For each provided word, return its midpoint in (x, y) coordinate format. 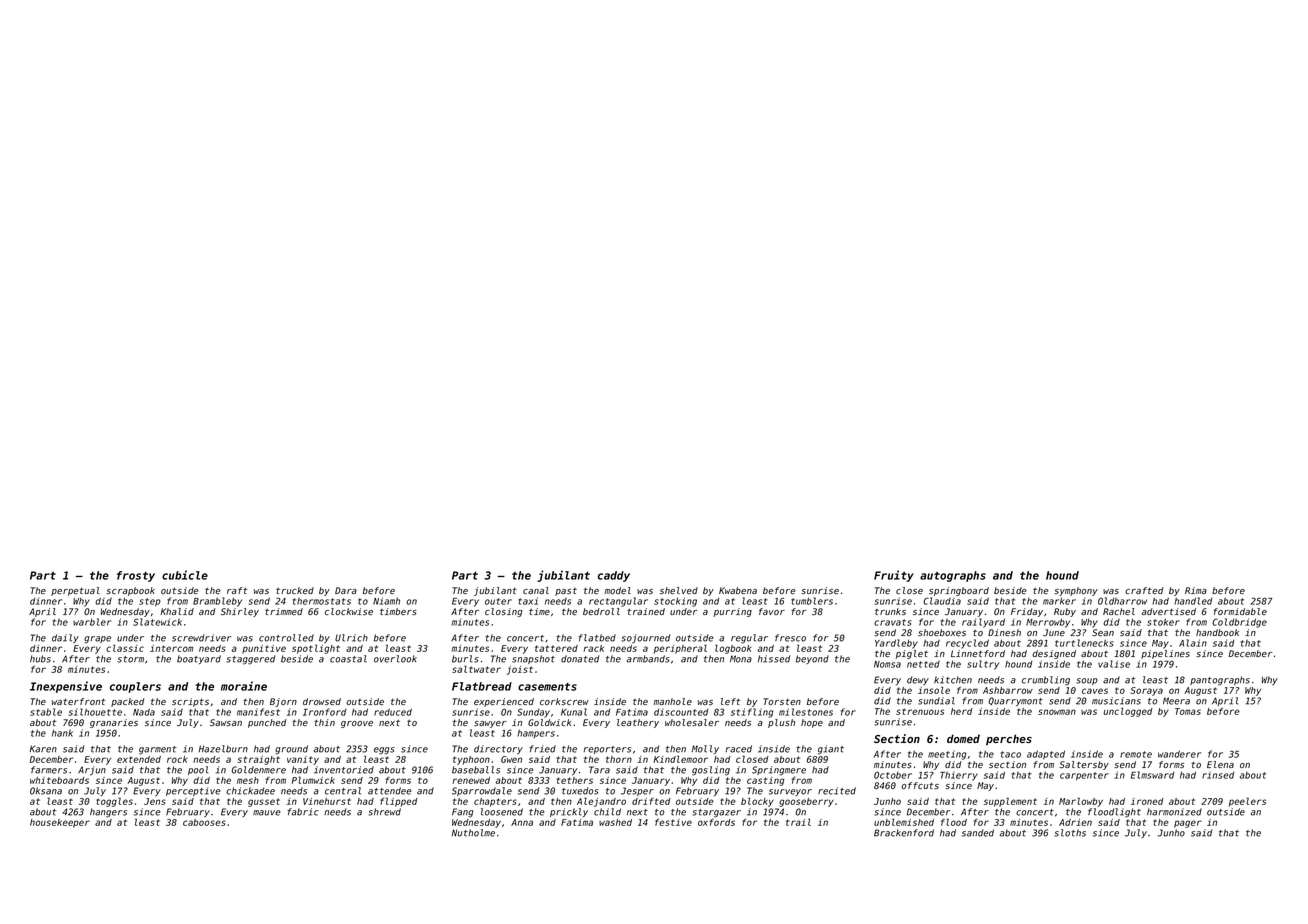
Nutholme (473, 833)
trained (646, 611)
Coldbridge (1239, 623)
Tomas (1188, 711)
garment (158, 750)
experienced (504, 702)
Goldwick (550, 722)
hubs (40, 659)
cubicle (185, 575)
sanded (978, 833)
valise (1114, 664)
